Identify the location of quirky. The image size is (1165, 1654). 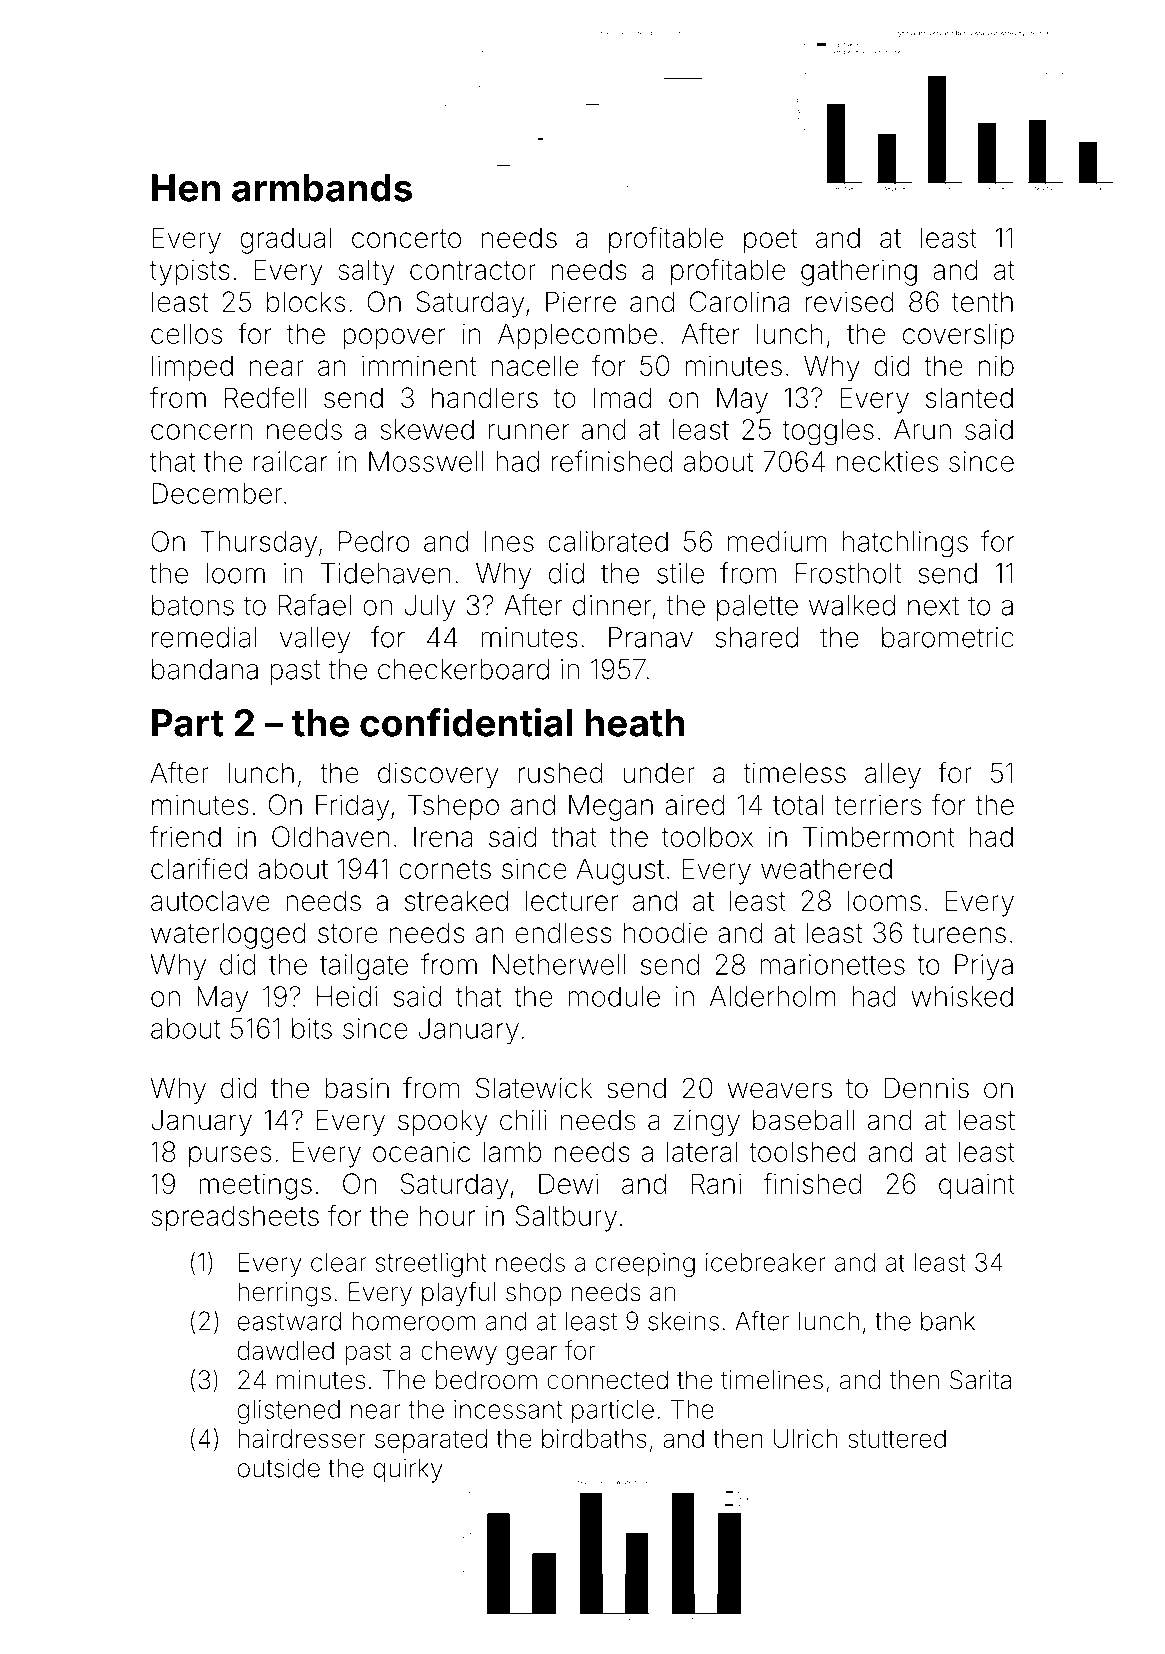
(408, 1470).
